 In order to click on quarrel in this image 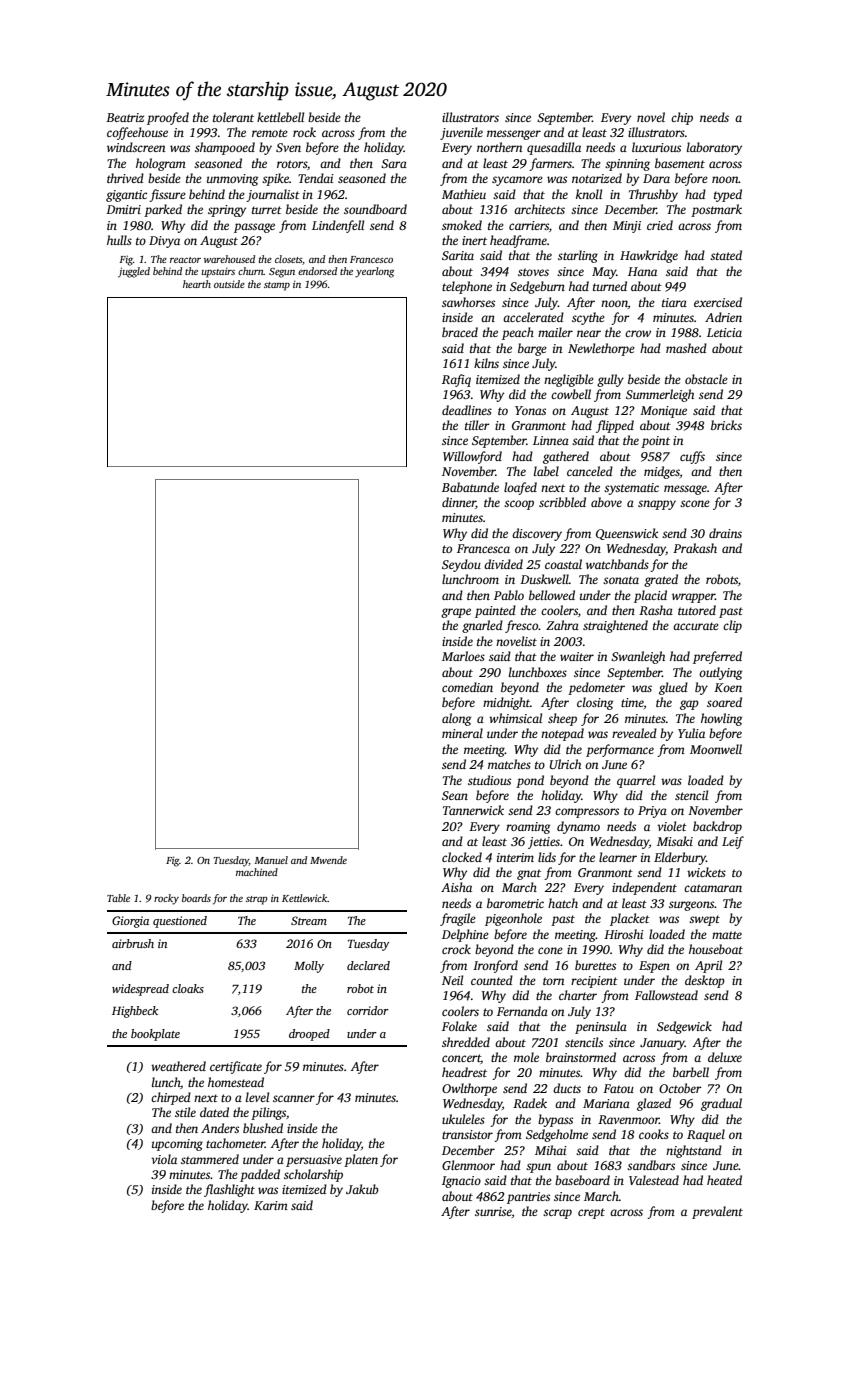, I will do `click(636, 781)`.
